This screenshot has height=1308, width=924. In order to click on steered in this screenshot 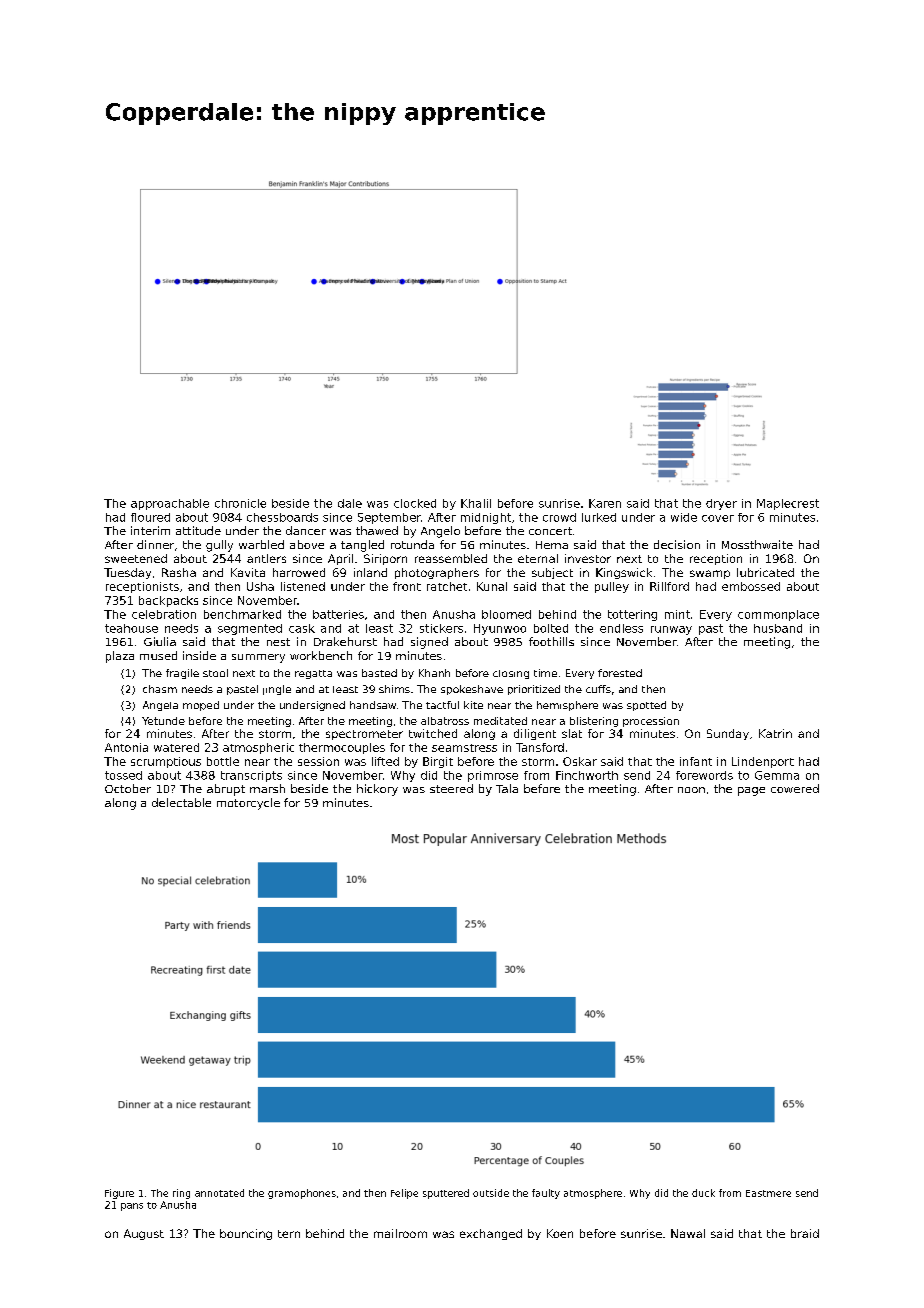, I will do `click(451, 788)`.
